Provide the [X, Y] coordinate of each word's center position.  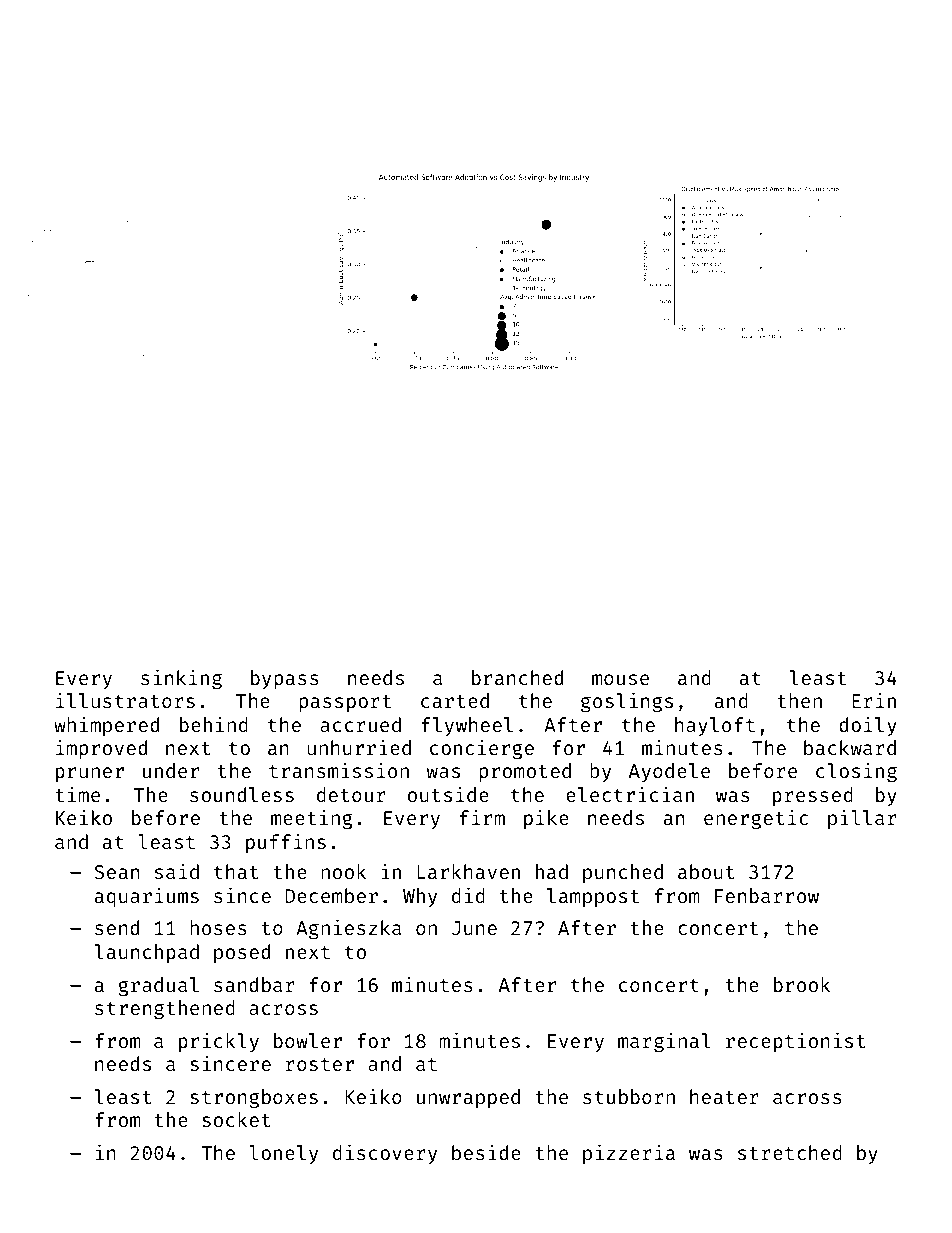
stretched [790, 1152]
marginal [664, 1042]
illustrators [125, 700]
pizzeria [629, 1154]
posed [242, 953]
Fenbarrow [767, 895]
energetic [756, 819]
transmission [339, 770]
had [552, 871]
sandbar [254, 984]
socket [236, 1119]
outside [448, 794]
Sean [116, 872]
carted [455, 700]
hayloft [715, 726]
